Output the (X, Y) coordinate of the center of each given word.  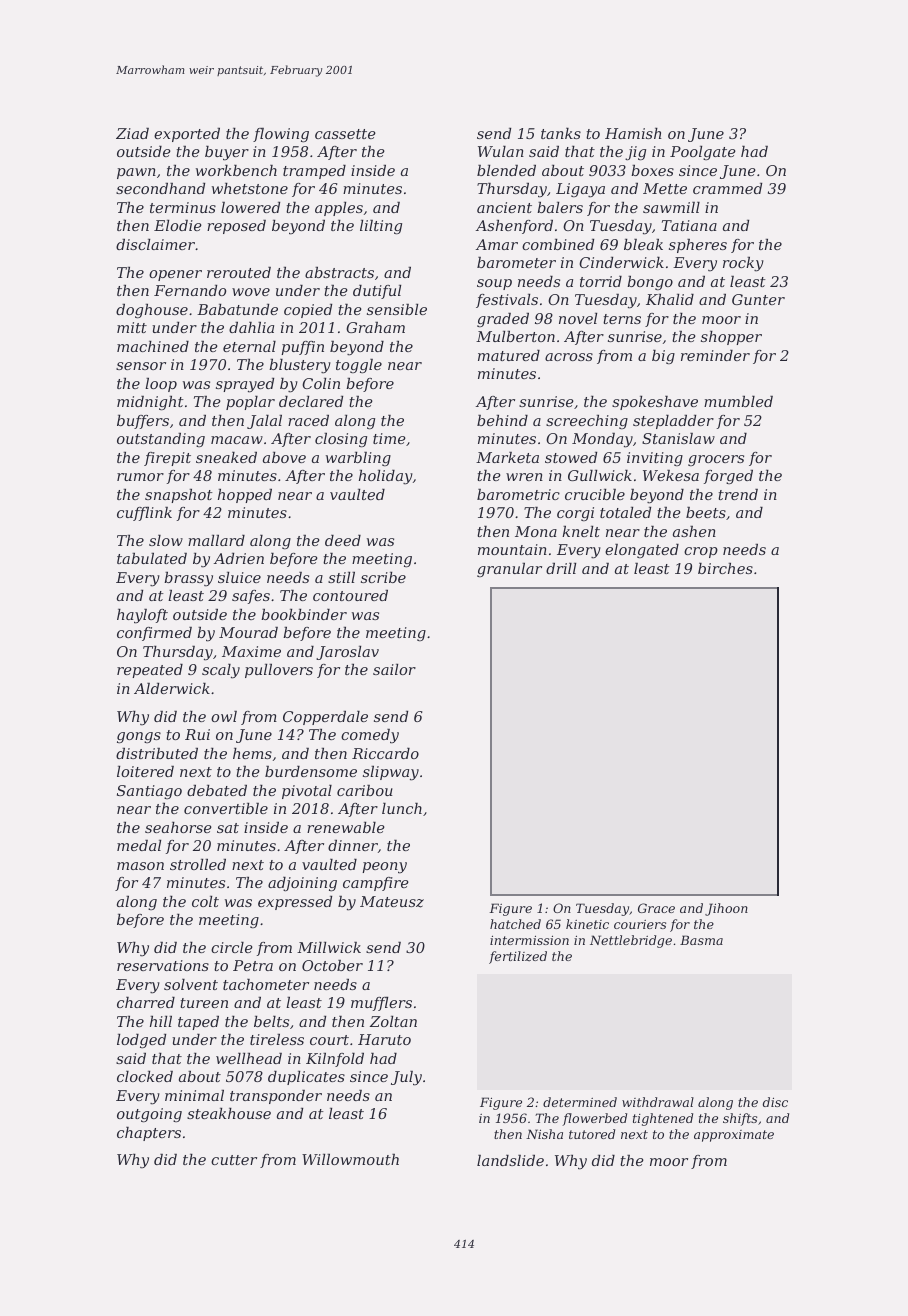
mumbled (738, 401)
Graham (375, 327)
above (284, 457)
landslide (510, 1160)
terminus (183, 207)
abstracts (339, 272)
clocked (145, 1076)
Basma (701, 940)
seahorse (178, 827)
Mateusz (392, 902)
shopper (731, 338)
